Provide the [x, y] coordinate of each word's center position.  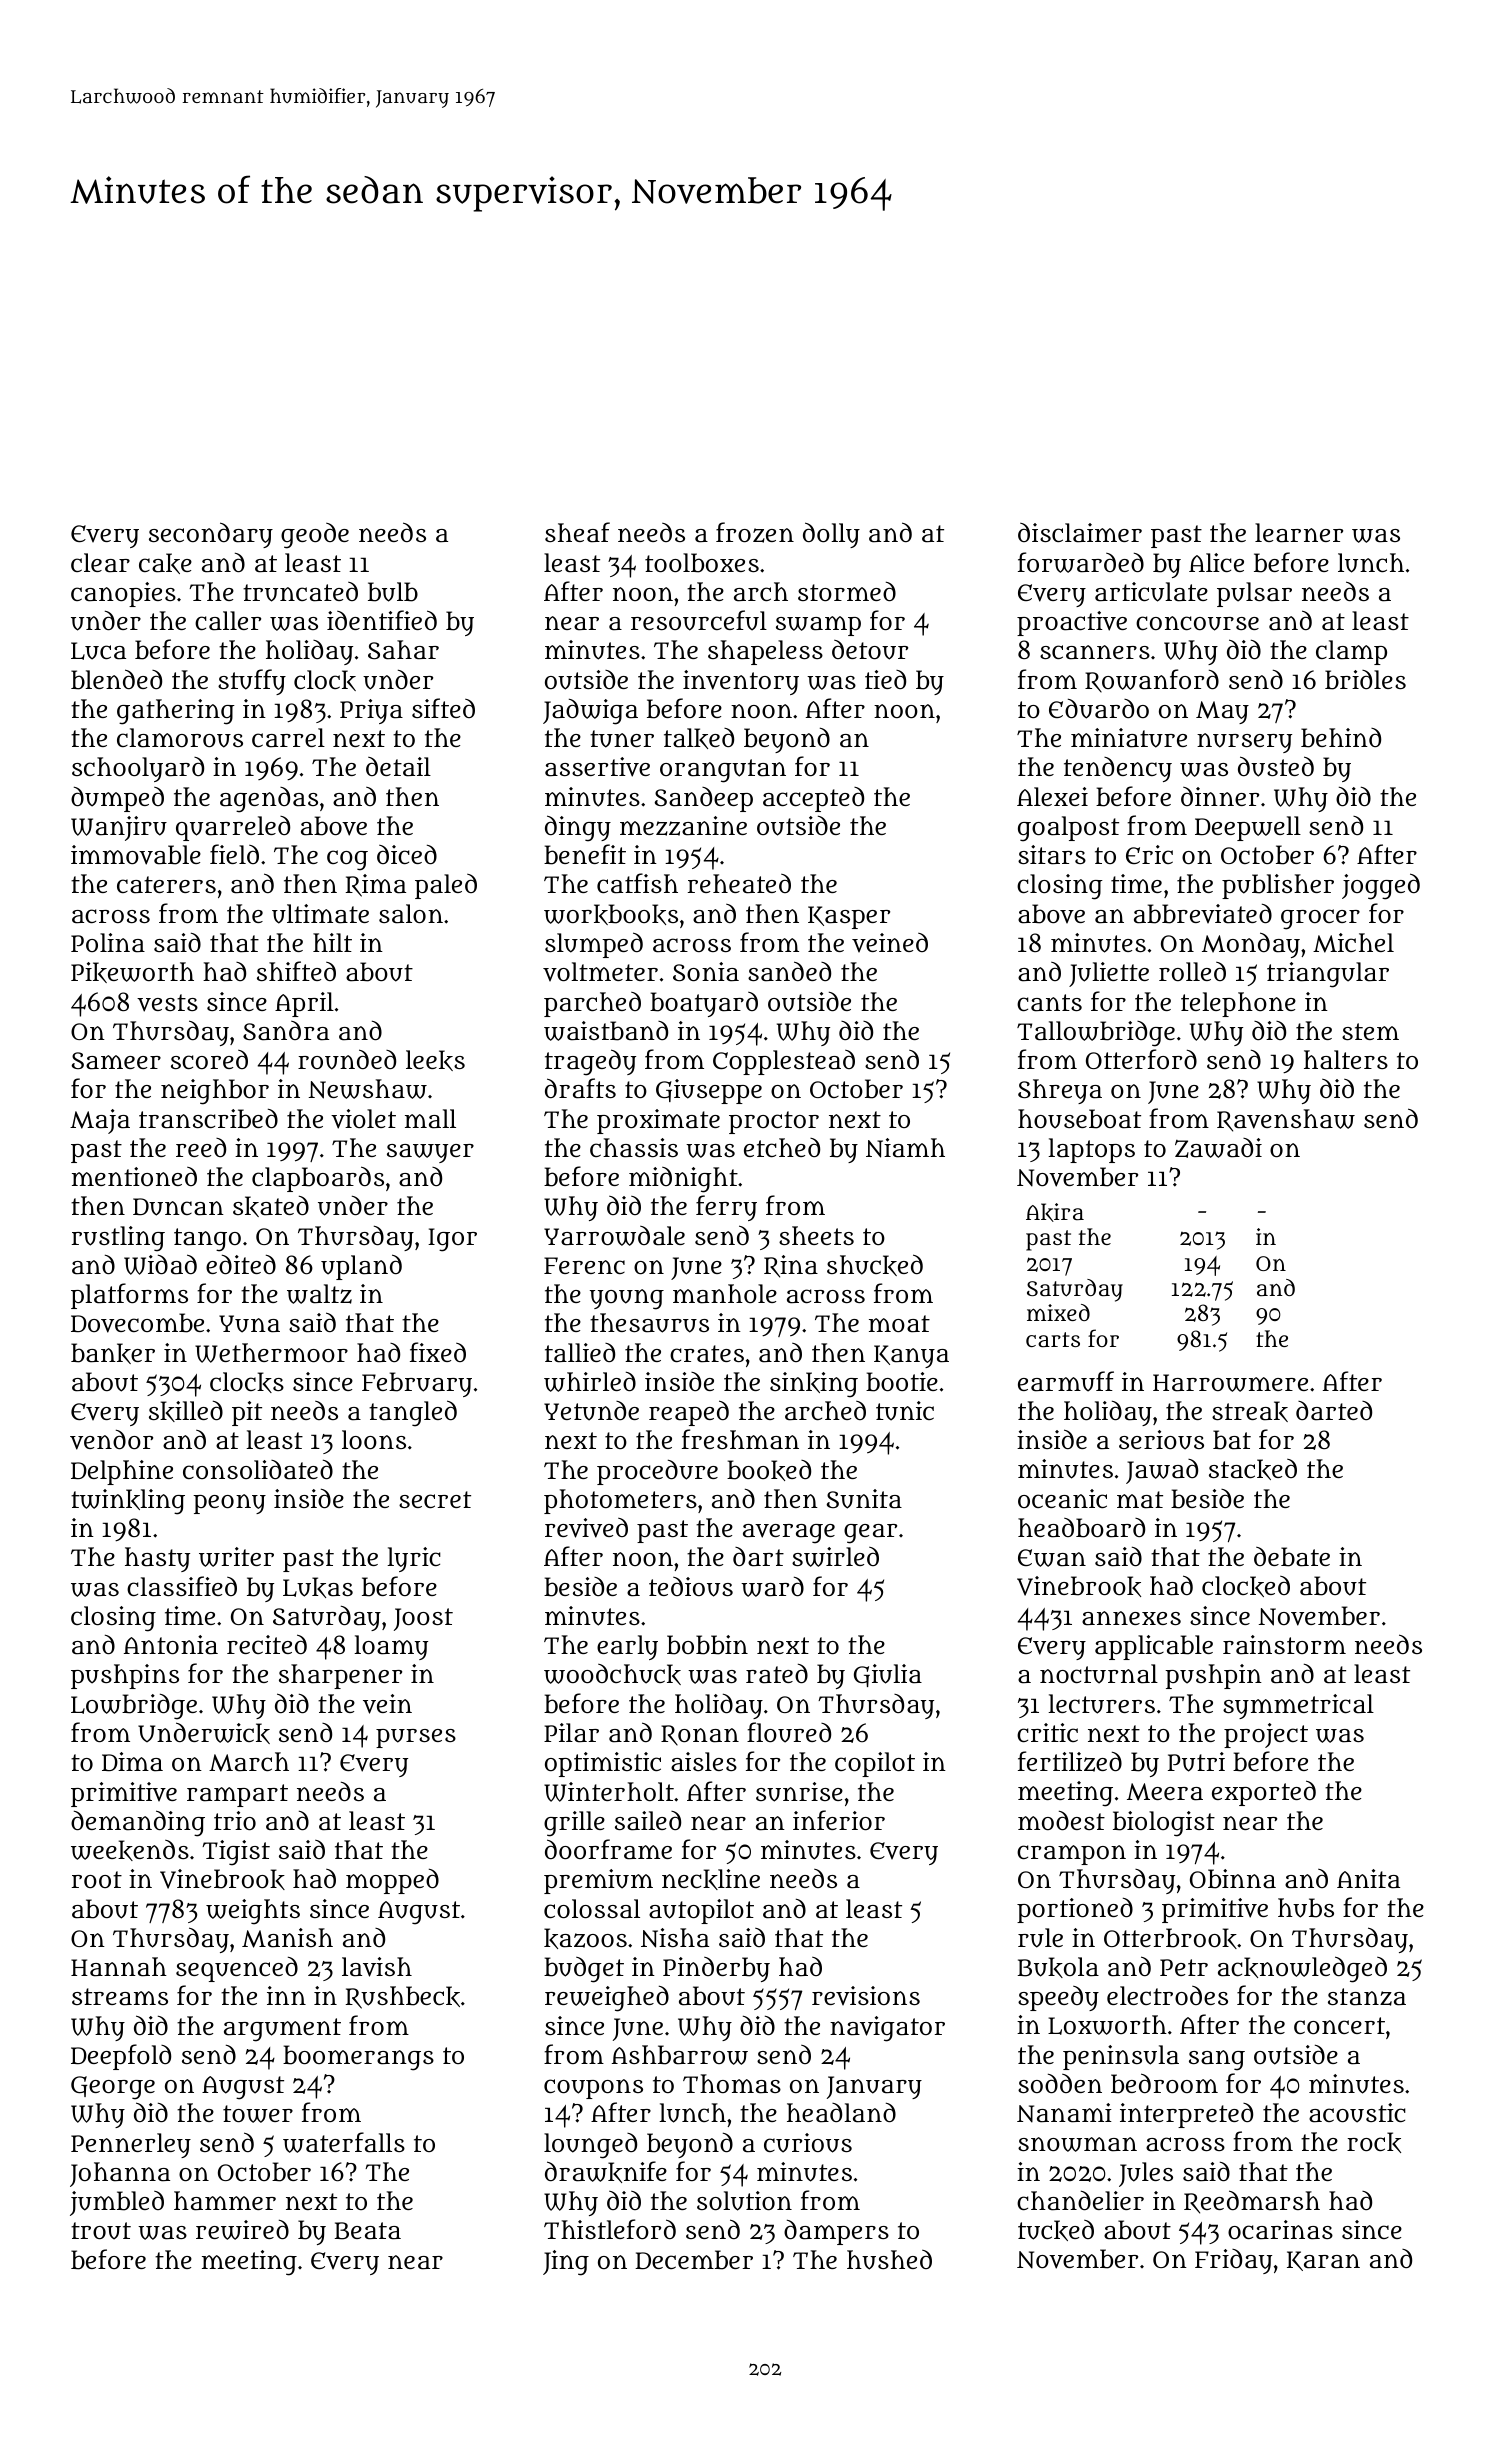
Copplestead [784, 1062]
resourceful [699, 620]
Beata [368, 2231]
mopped [392, 1881]
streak [1250, 1411]
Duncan [178, 1207]
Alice [1216, 562]
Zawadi [1218, 1148]
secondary [211, 535]
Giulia [888, 1675]
